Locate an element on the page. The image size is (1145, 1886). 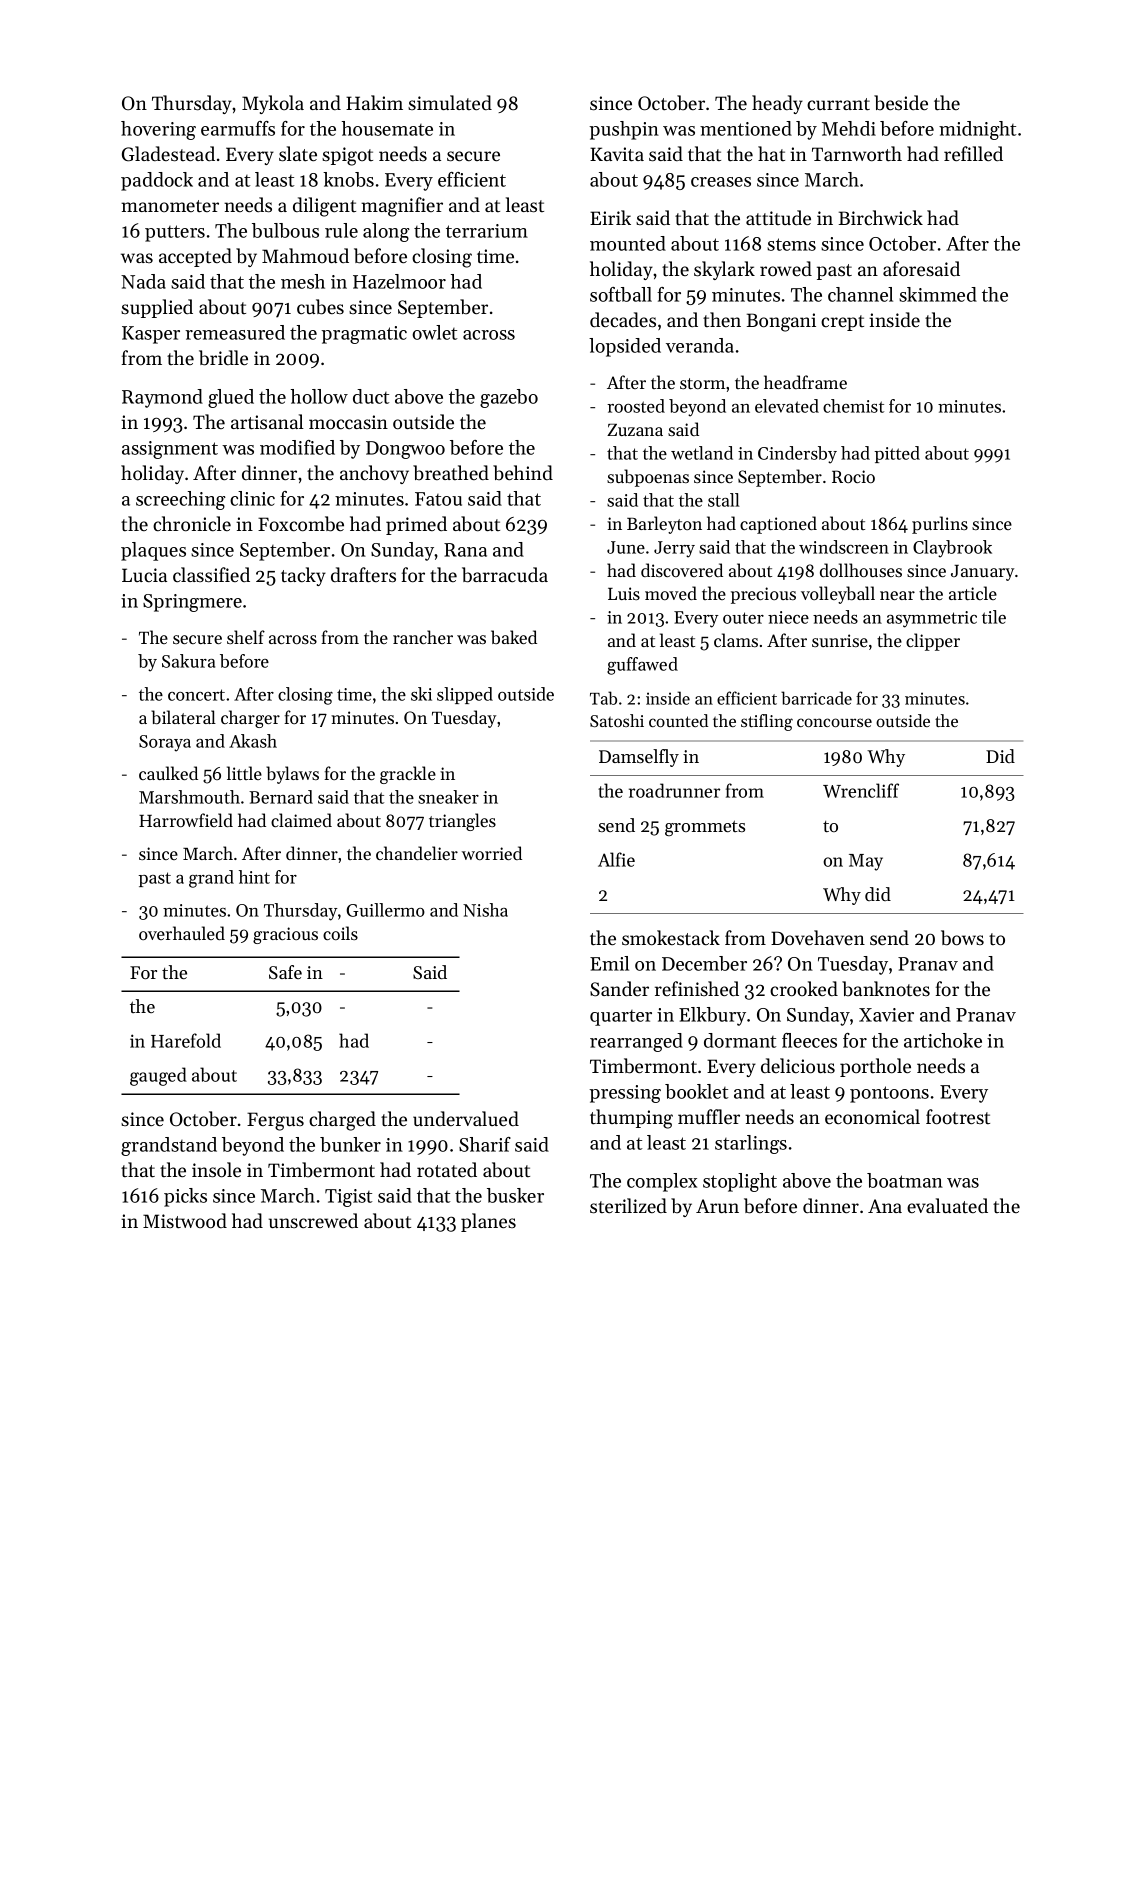
bunker is located at coordinates (350, 1144).
